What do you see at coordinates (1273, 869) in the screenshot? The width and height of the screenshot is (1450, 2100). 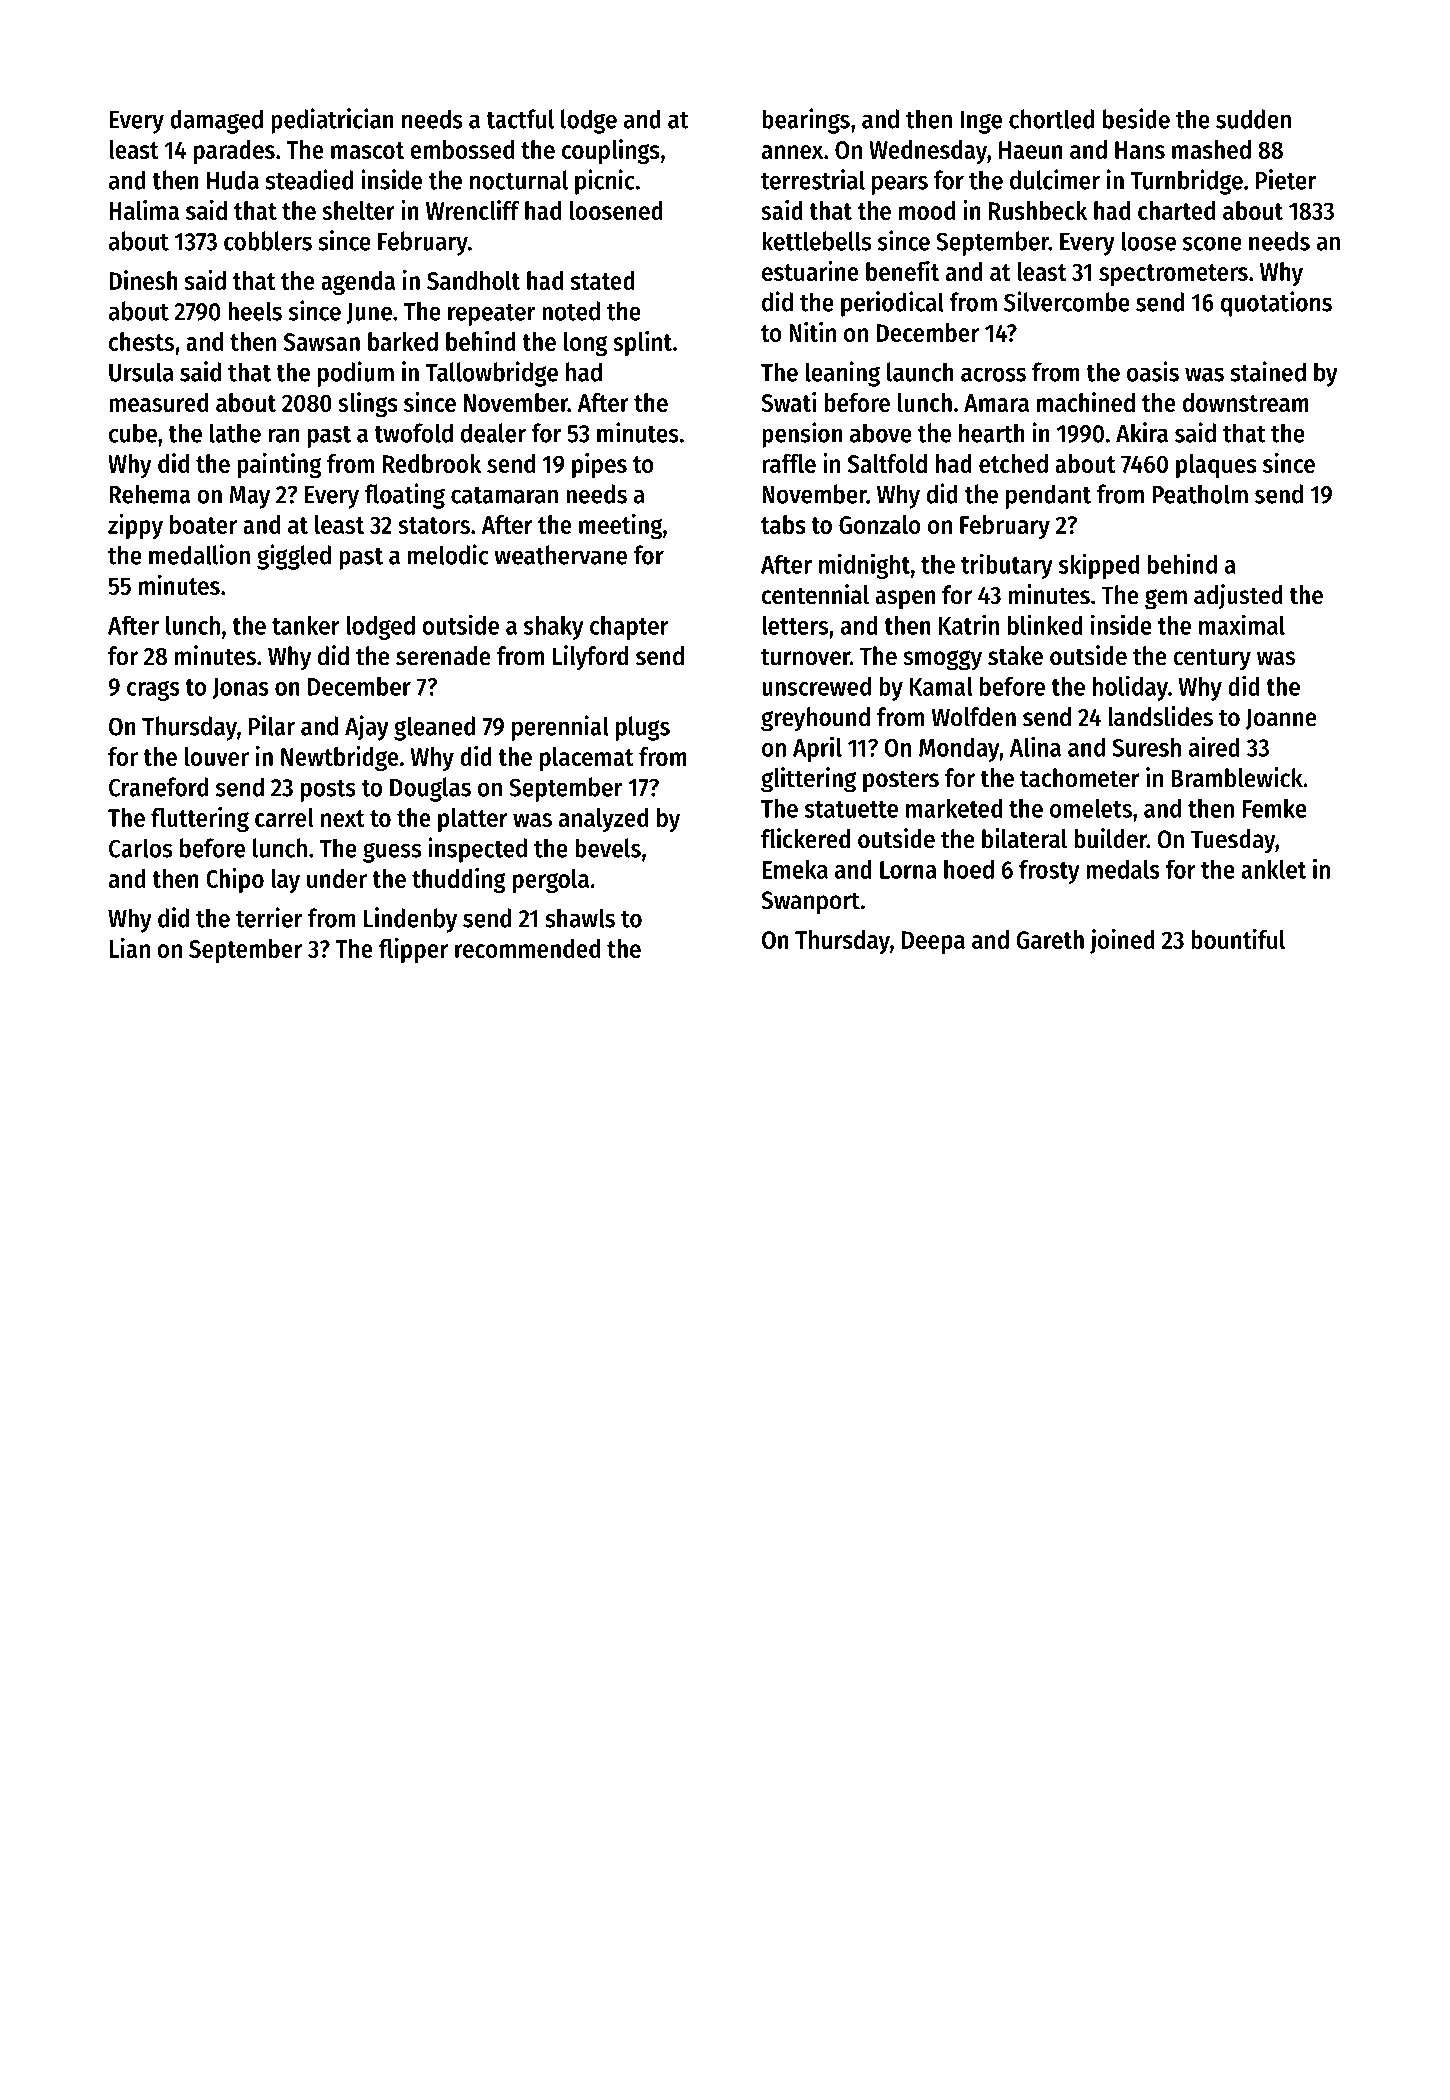 I see `anklet` at bounding box center [1273, 869].
